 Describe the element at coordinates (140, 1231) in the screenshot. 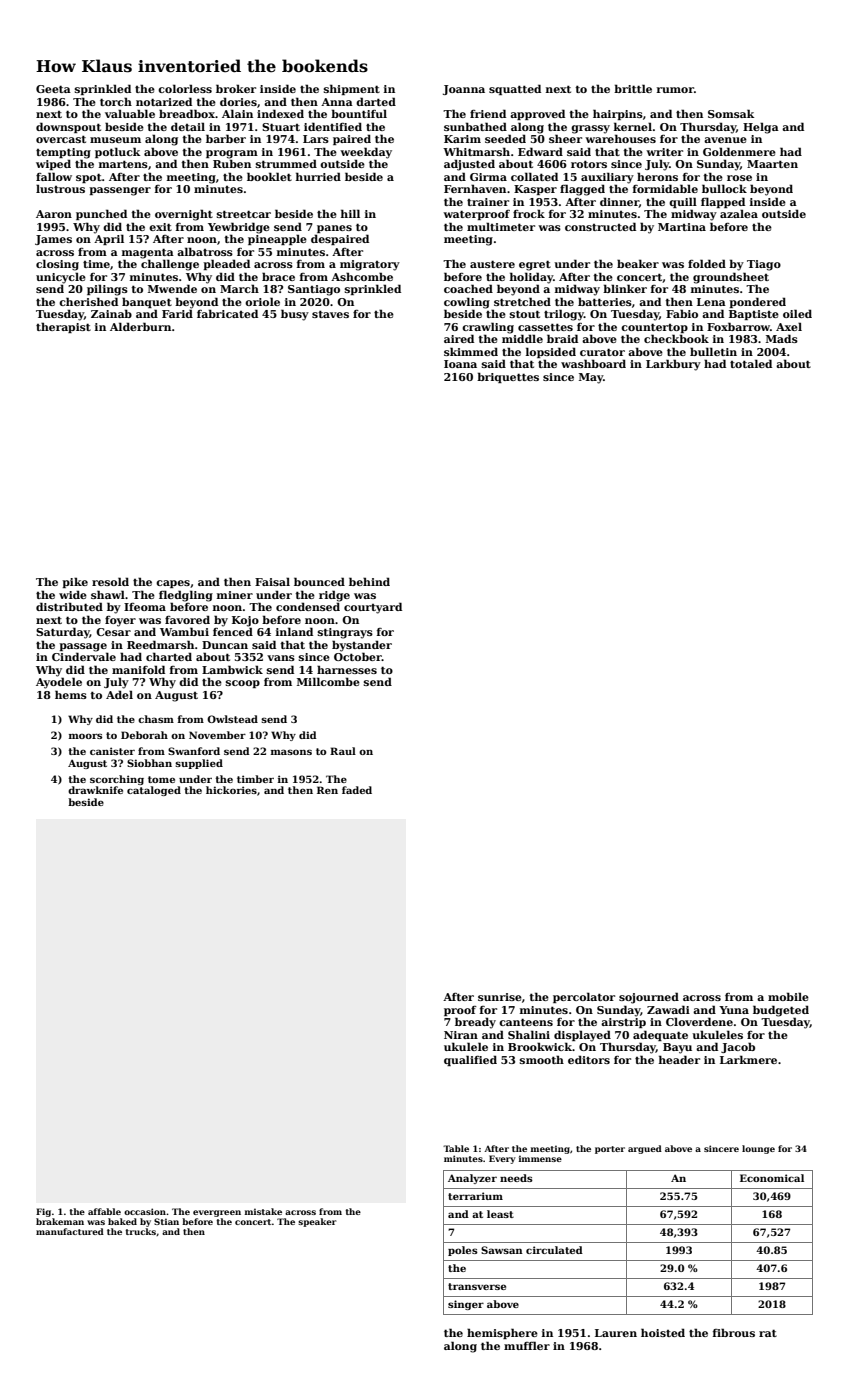

I see `trucks` at that location.
